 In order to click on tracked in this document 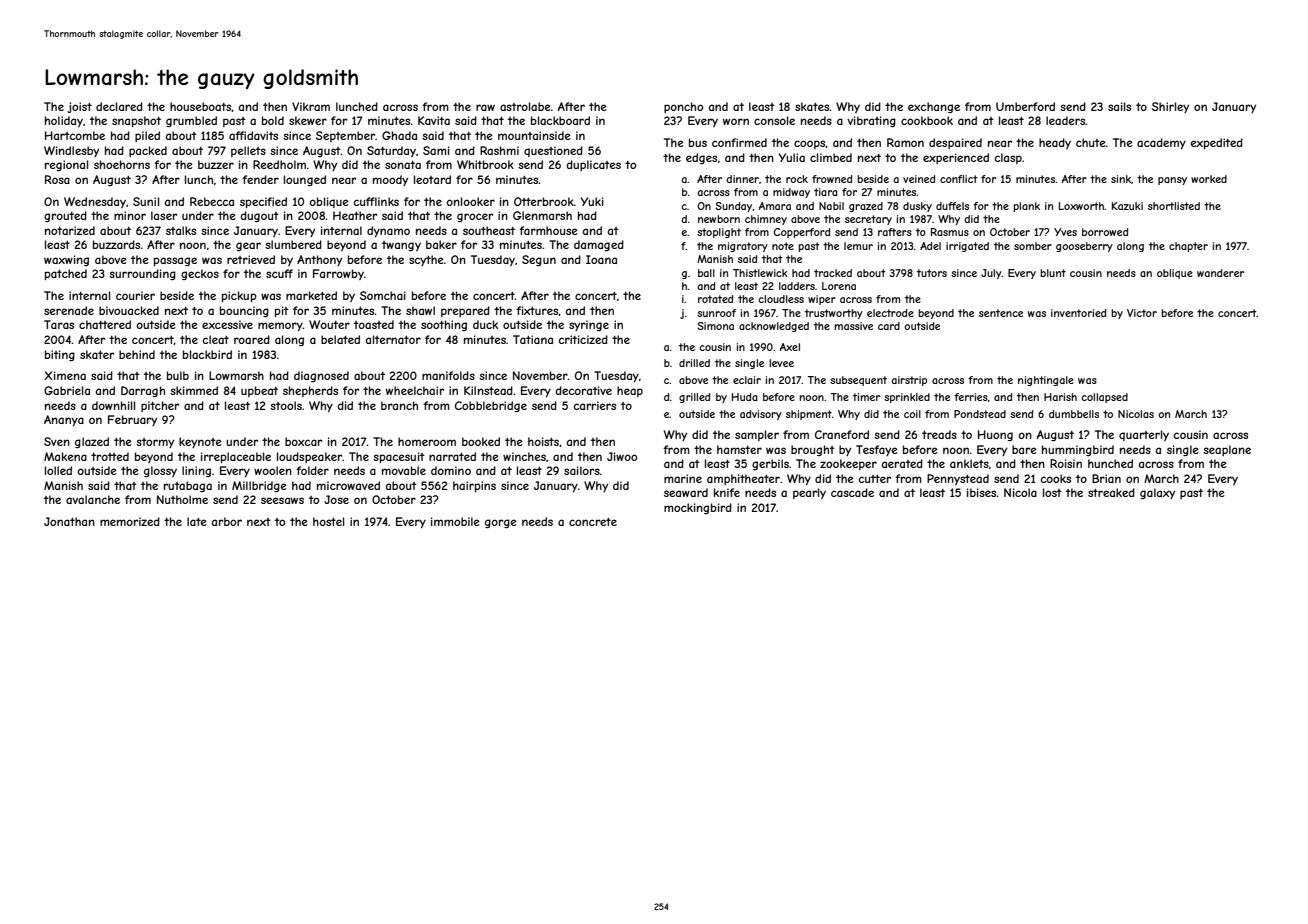, I will do `click(833, 273)`.
